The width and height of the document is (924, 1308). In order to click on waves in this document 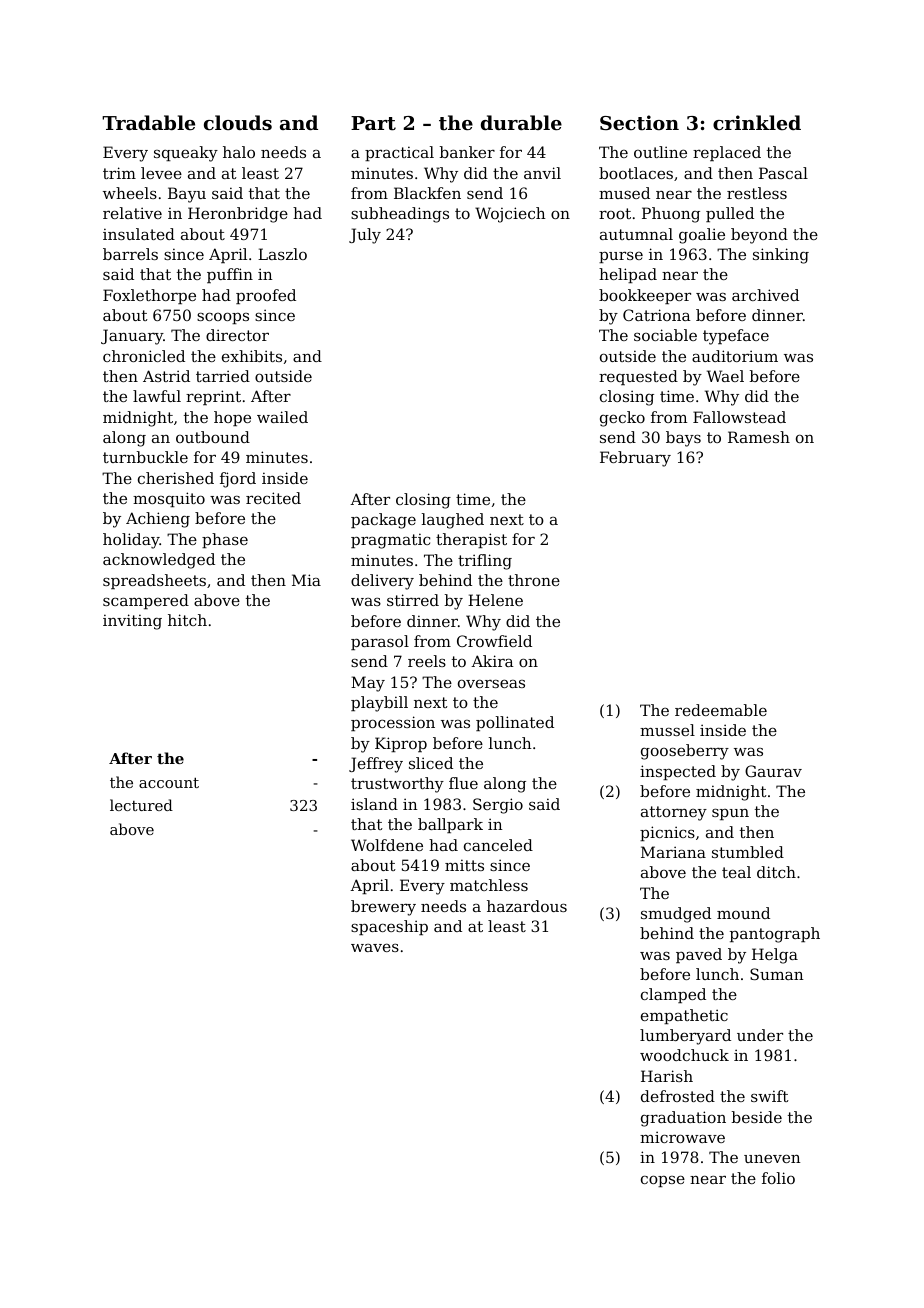, I will do `click(375, 947)`.
